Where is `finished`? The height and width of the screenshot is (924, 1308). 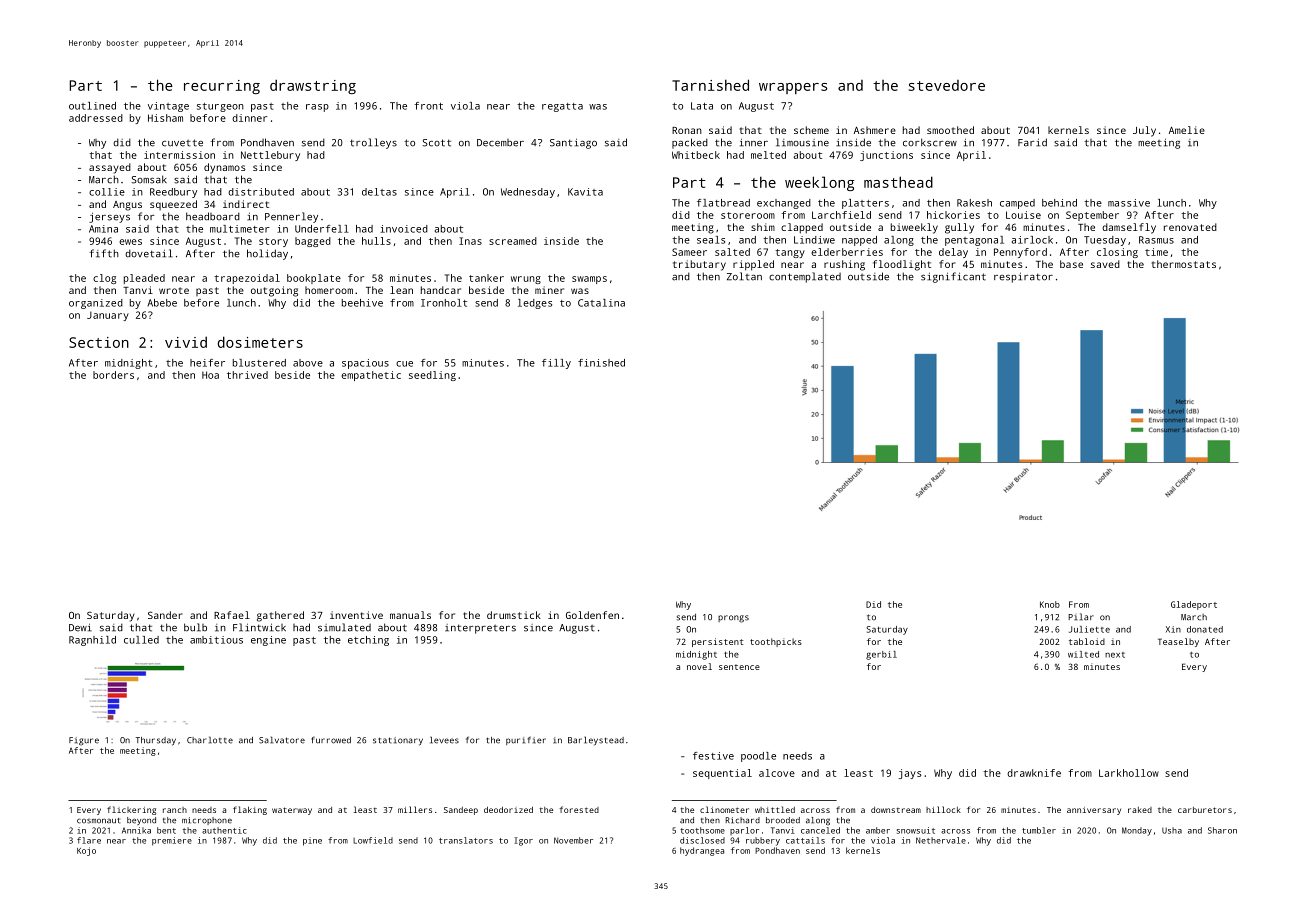 finished is located at coordinates (601, 363).
